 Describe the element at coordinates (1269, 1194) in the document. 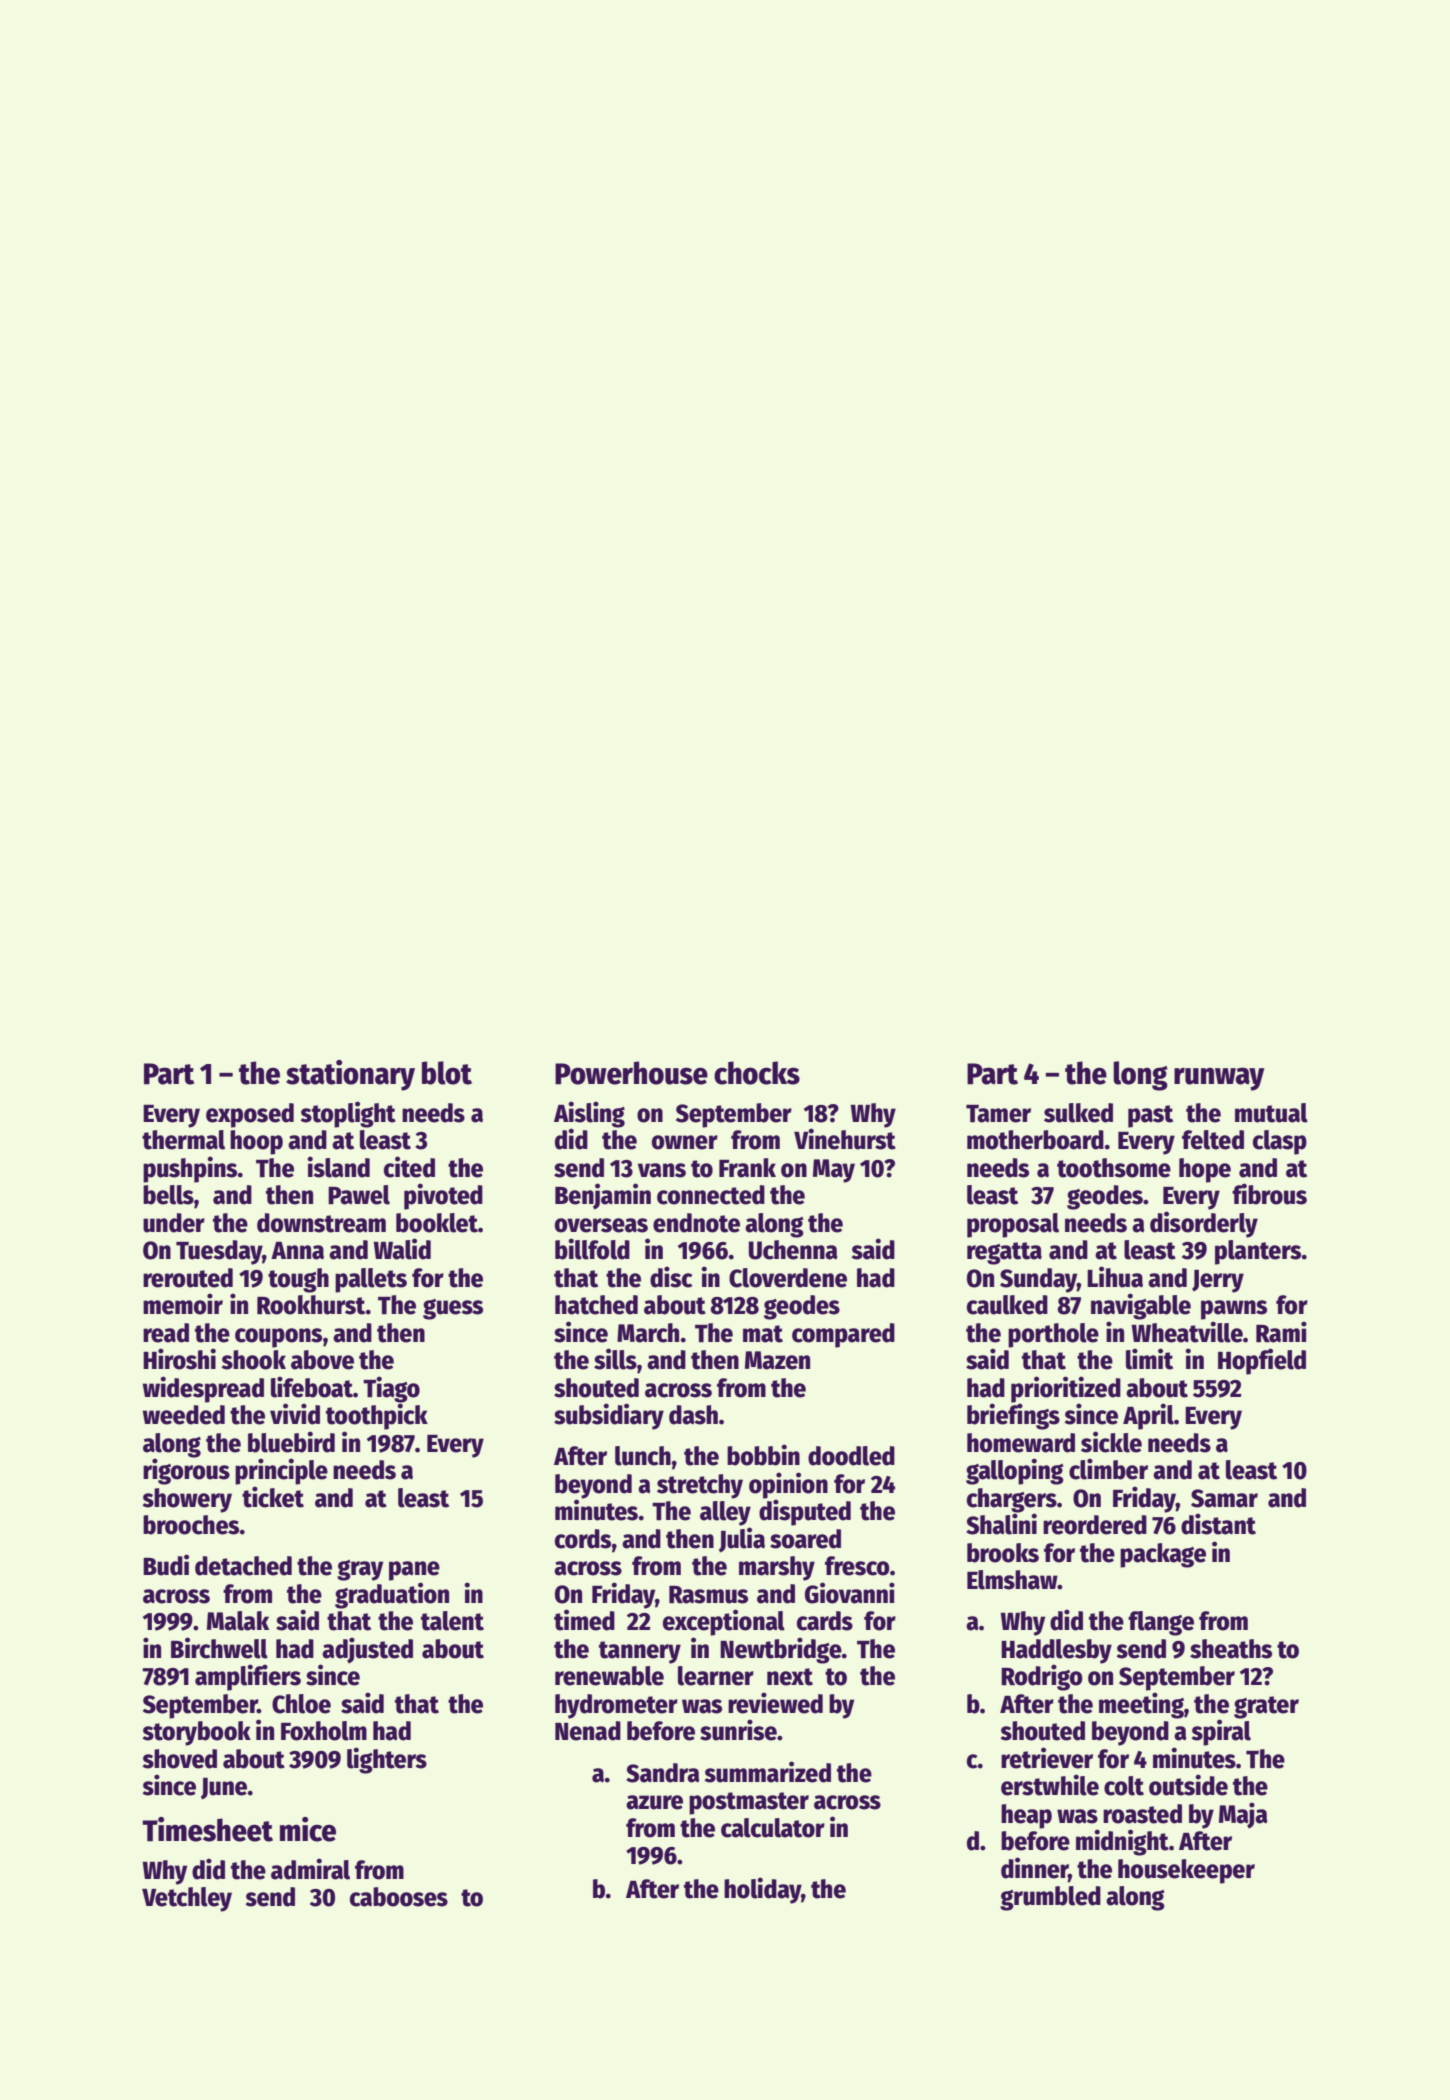

I see `fibrous` at that location.
